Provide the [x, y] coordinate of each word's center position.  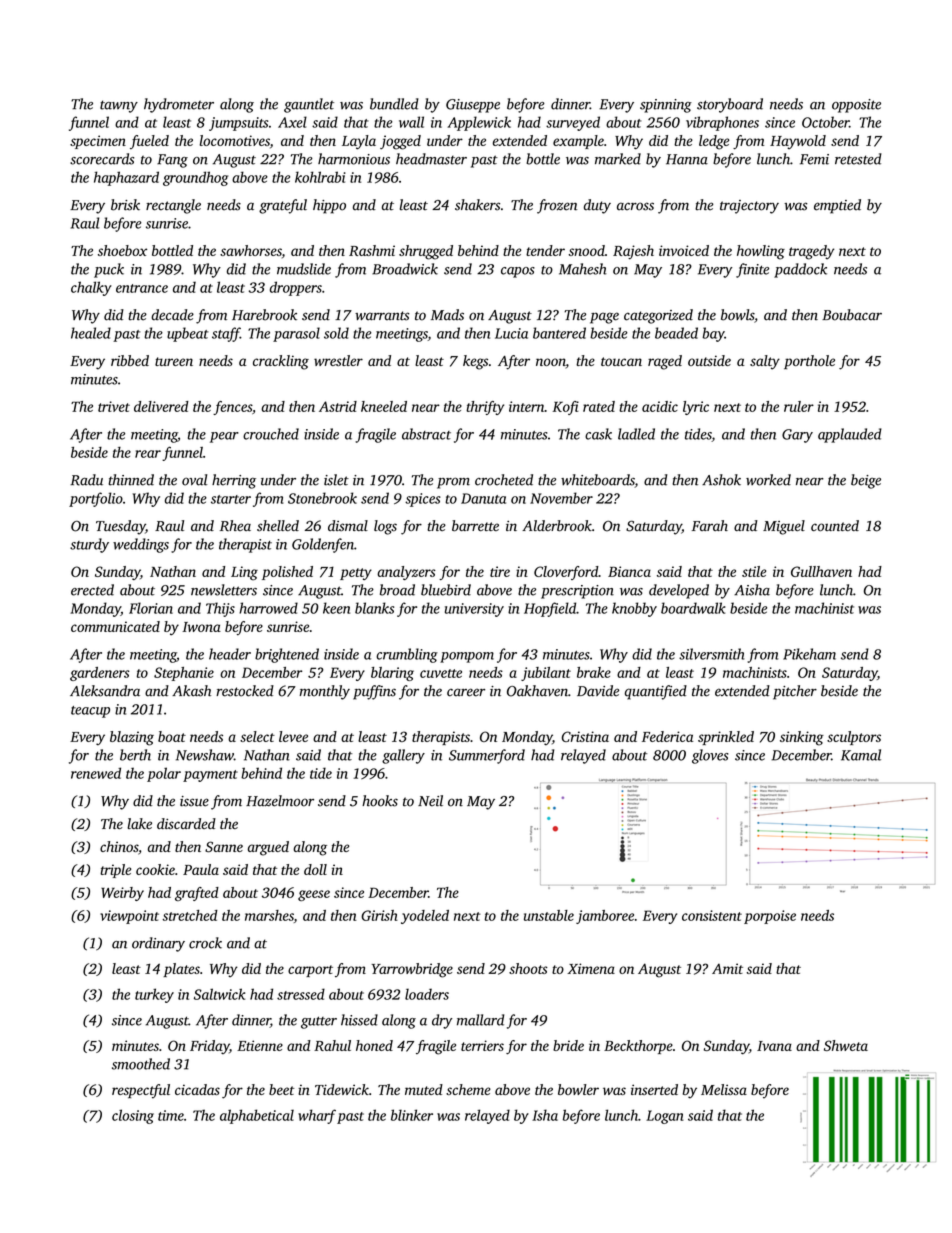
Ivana [774, 1046]
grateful [283, 206]
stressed [301, 994]
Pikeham [809, 654]
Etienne [260, 1045]
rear [148, 454]
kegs [475, 362]
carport [310, 971]
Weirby [122, 894]
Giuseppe [473, 106]
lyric [696, 408]
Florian [151, 608]
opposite [856, 106]
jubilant [546, 674]
